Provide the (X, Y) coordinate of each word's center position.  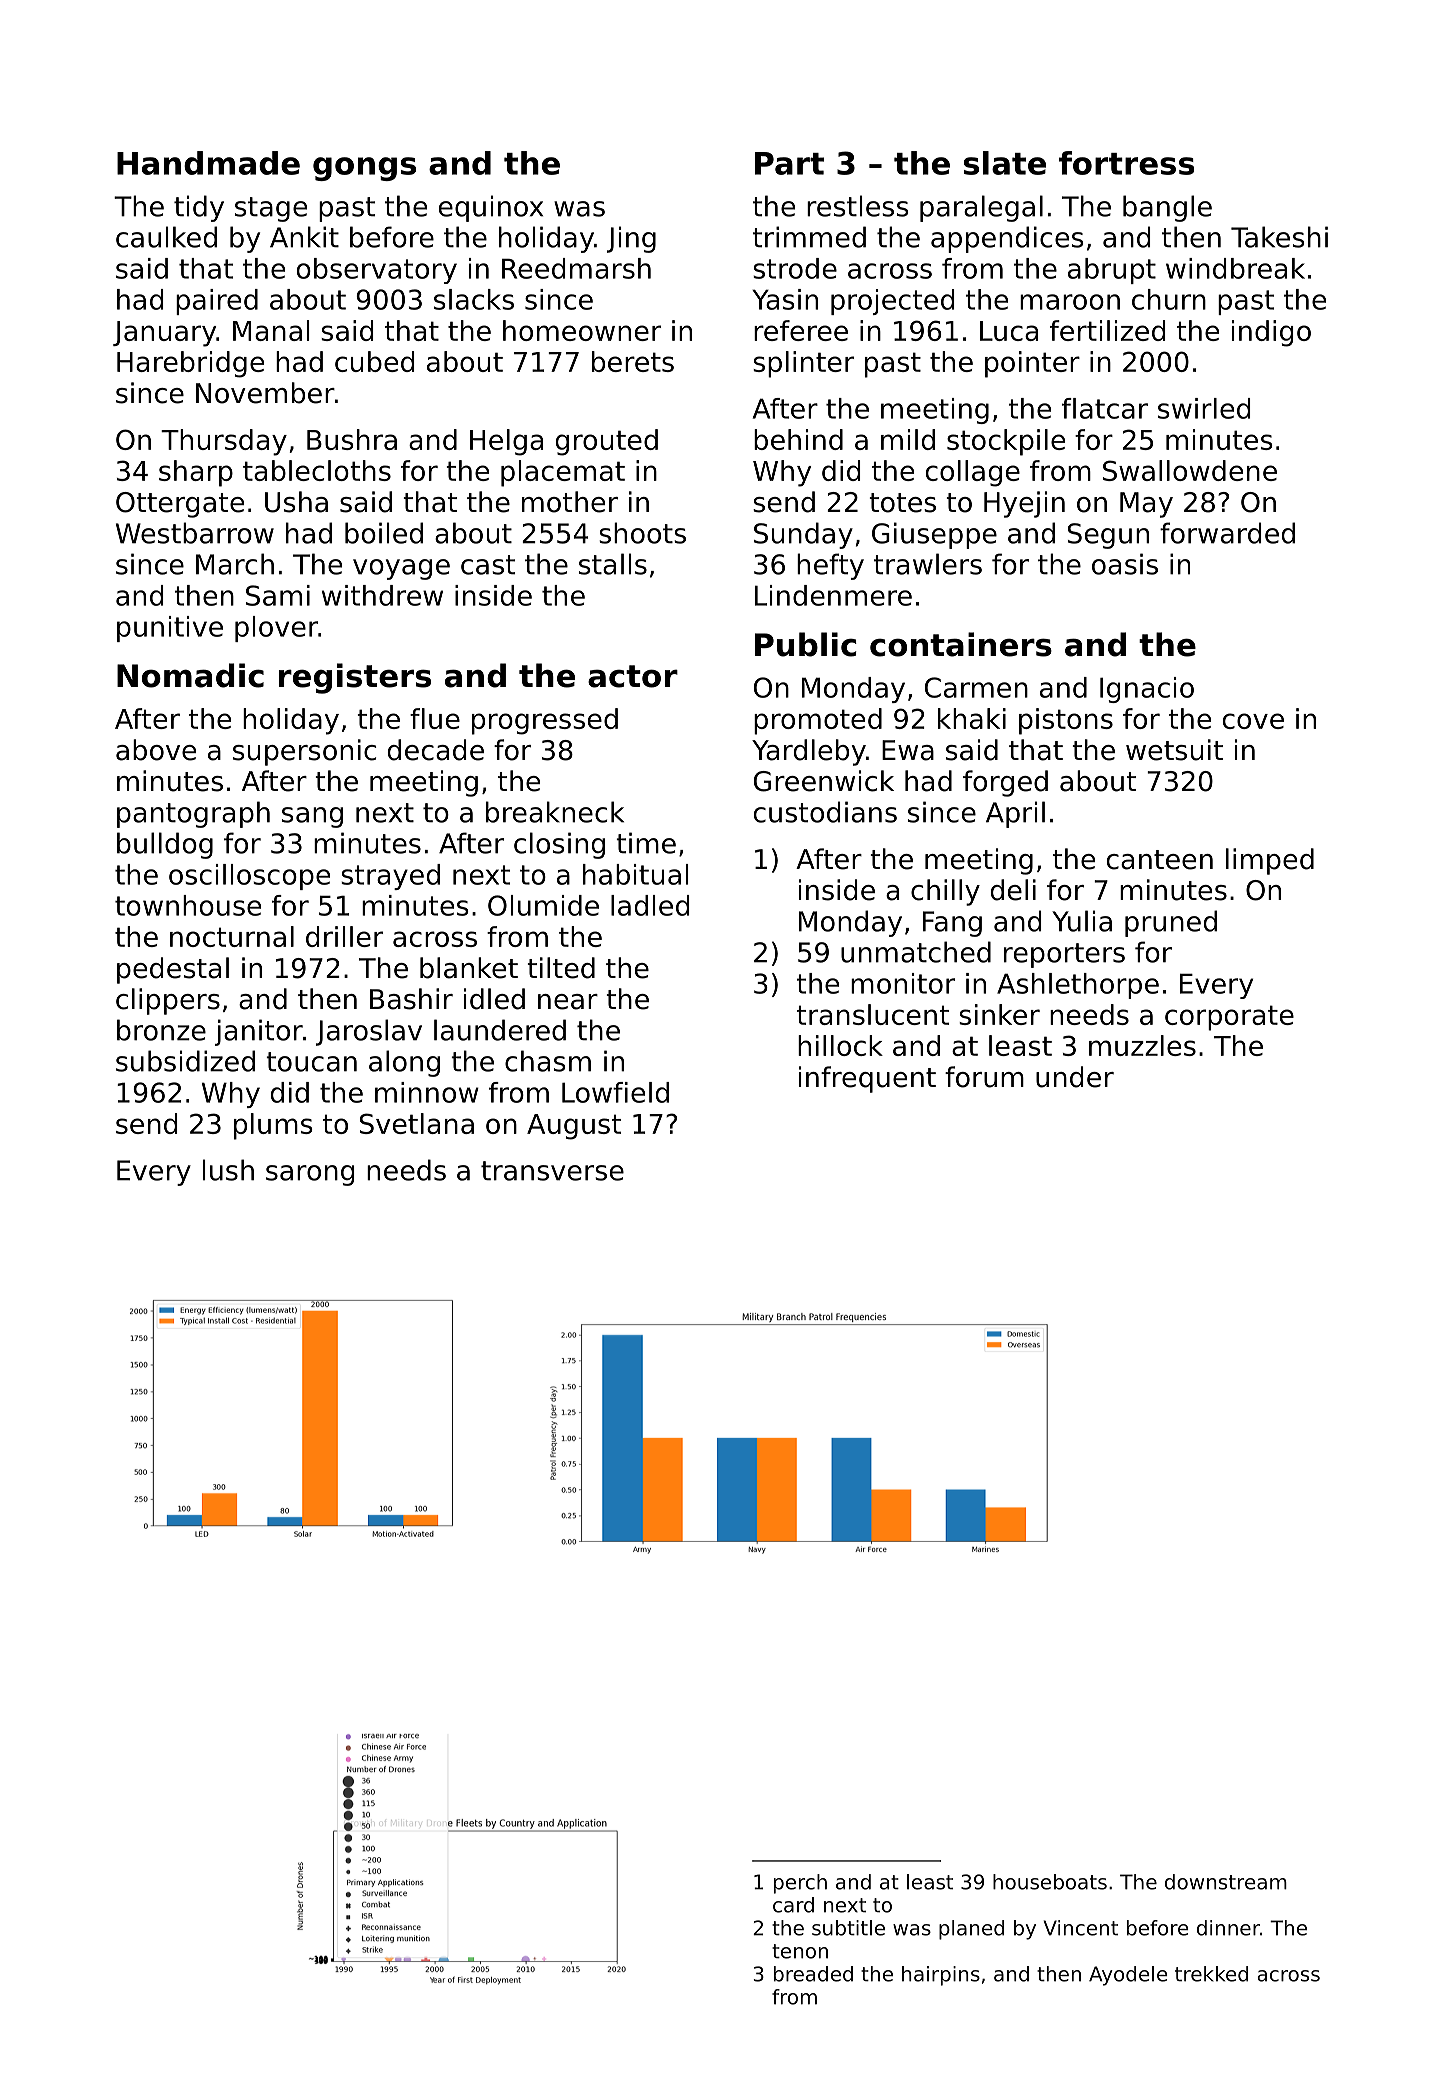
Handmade (208, 163)
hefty (830, 566)
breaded (813, 1974)
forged (1005, 783)
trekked (1211, 1974)
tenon (800, 1951)
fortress (1126, 163)
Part (789, 163)
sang (312, 817)
